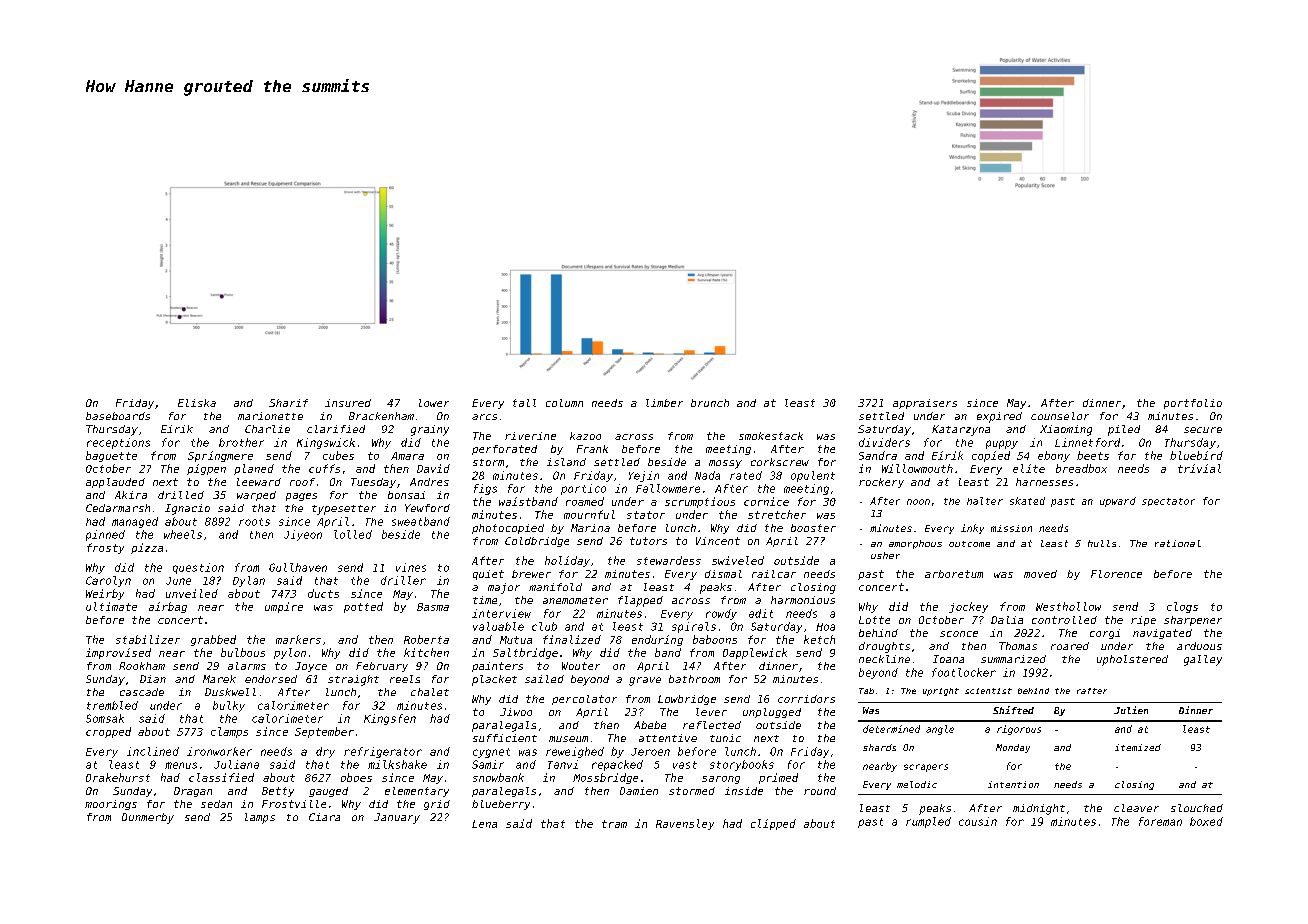 The width and height of the screenshot is (1308, 924). What do you see at coordinates (324, 817) in the screenshot?
I see `Ciara` at bounding box center [324, 817].
